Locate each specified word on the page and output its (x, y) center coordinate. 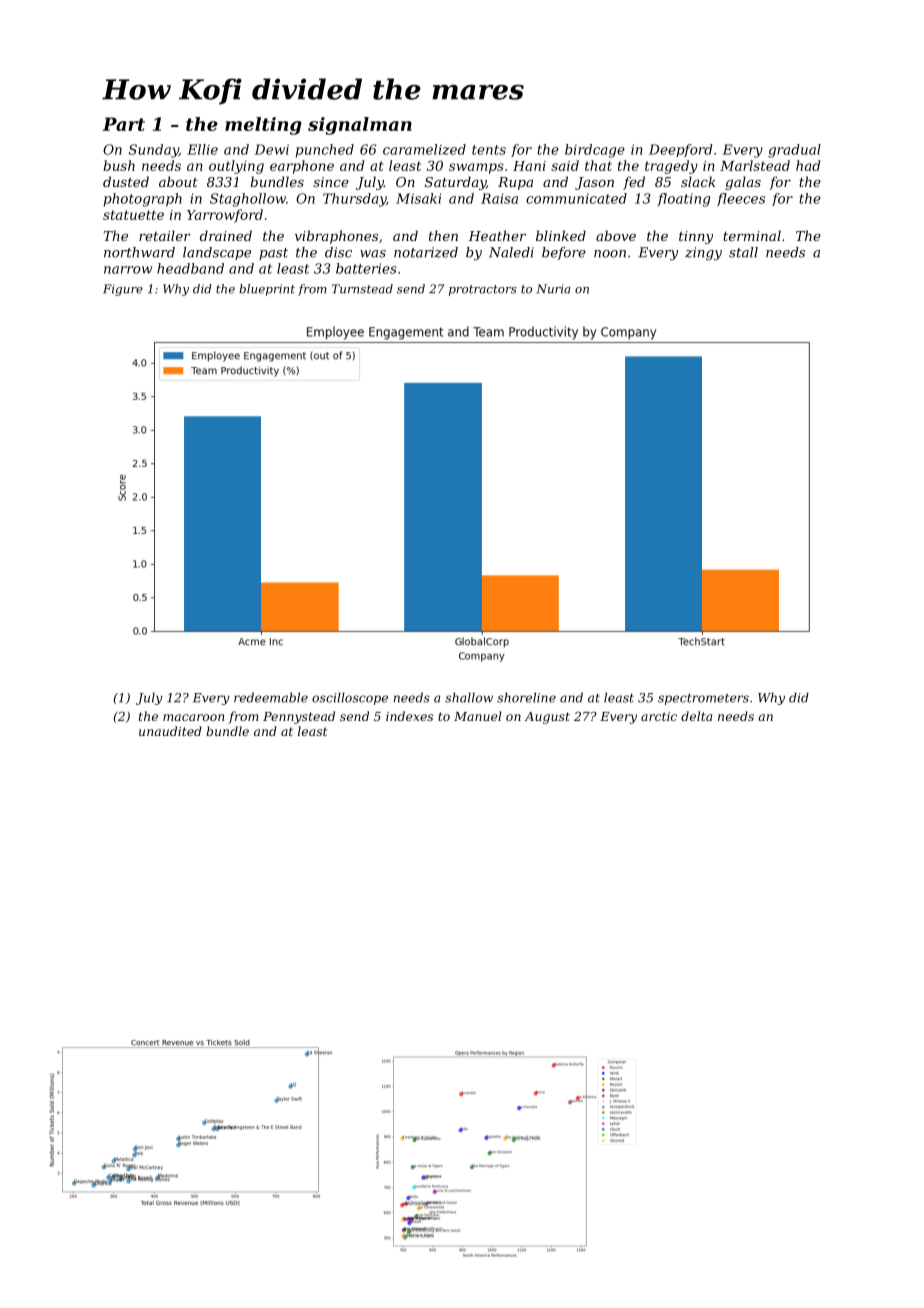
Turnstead (362, 289)
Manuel (478, 716)
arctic (659, 716)
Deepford (681, 150)
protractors (483, 290)
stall (743, 252)
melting (263, 126)
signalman (360, 126)
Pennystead (299, 717)
